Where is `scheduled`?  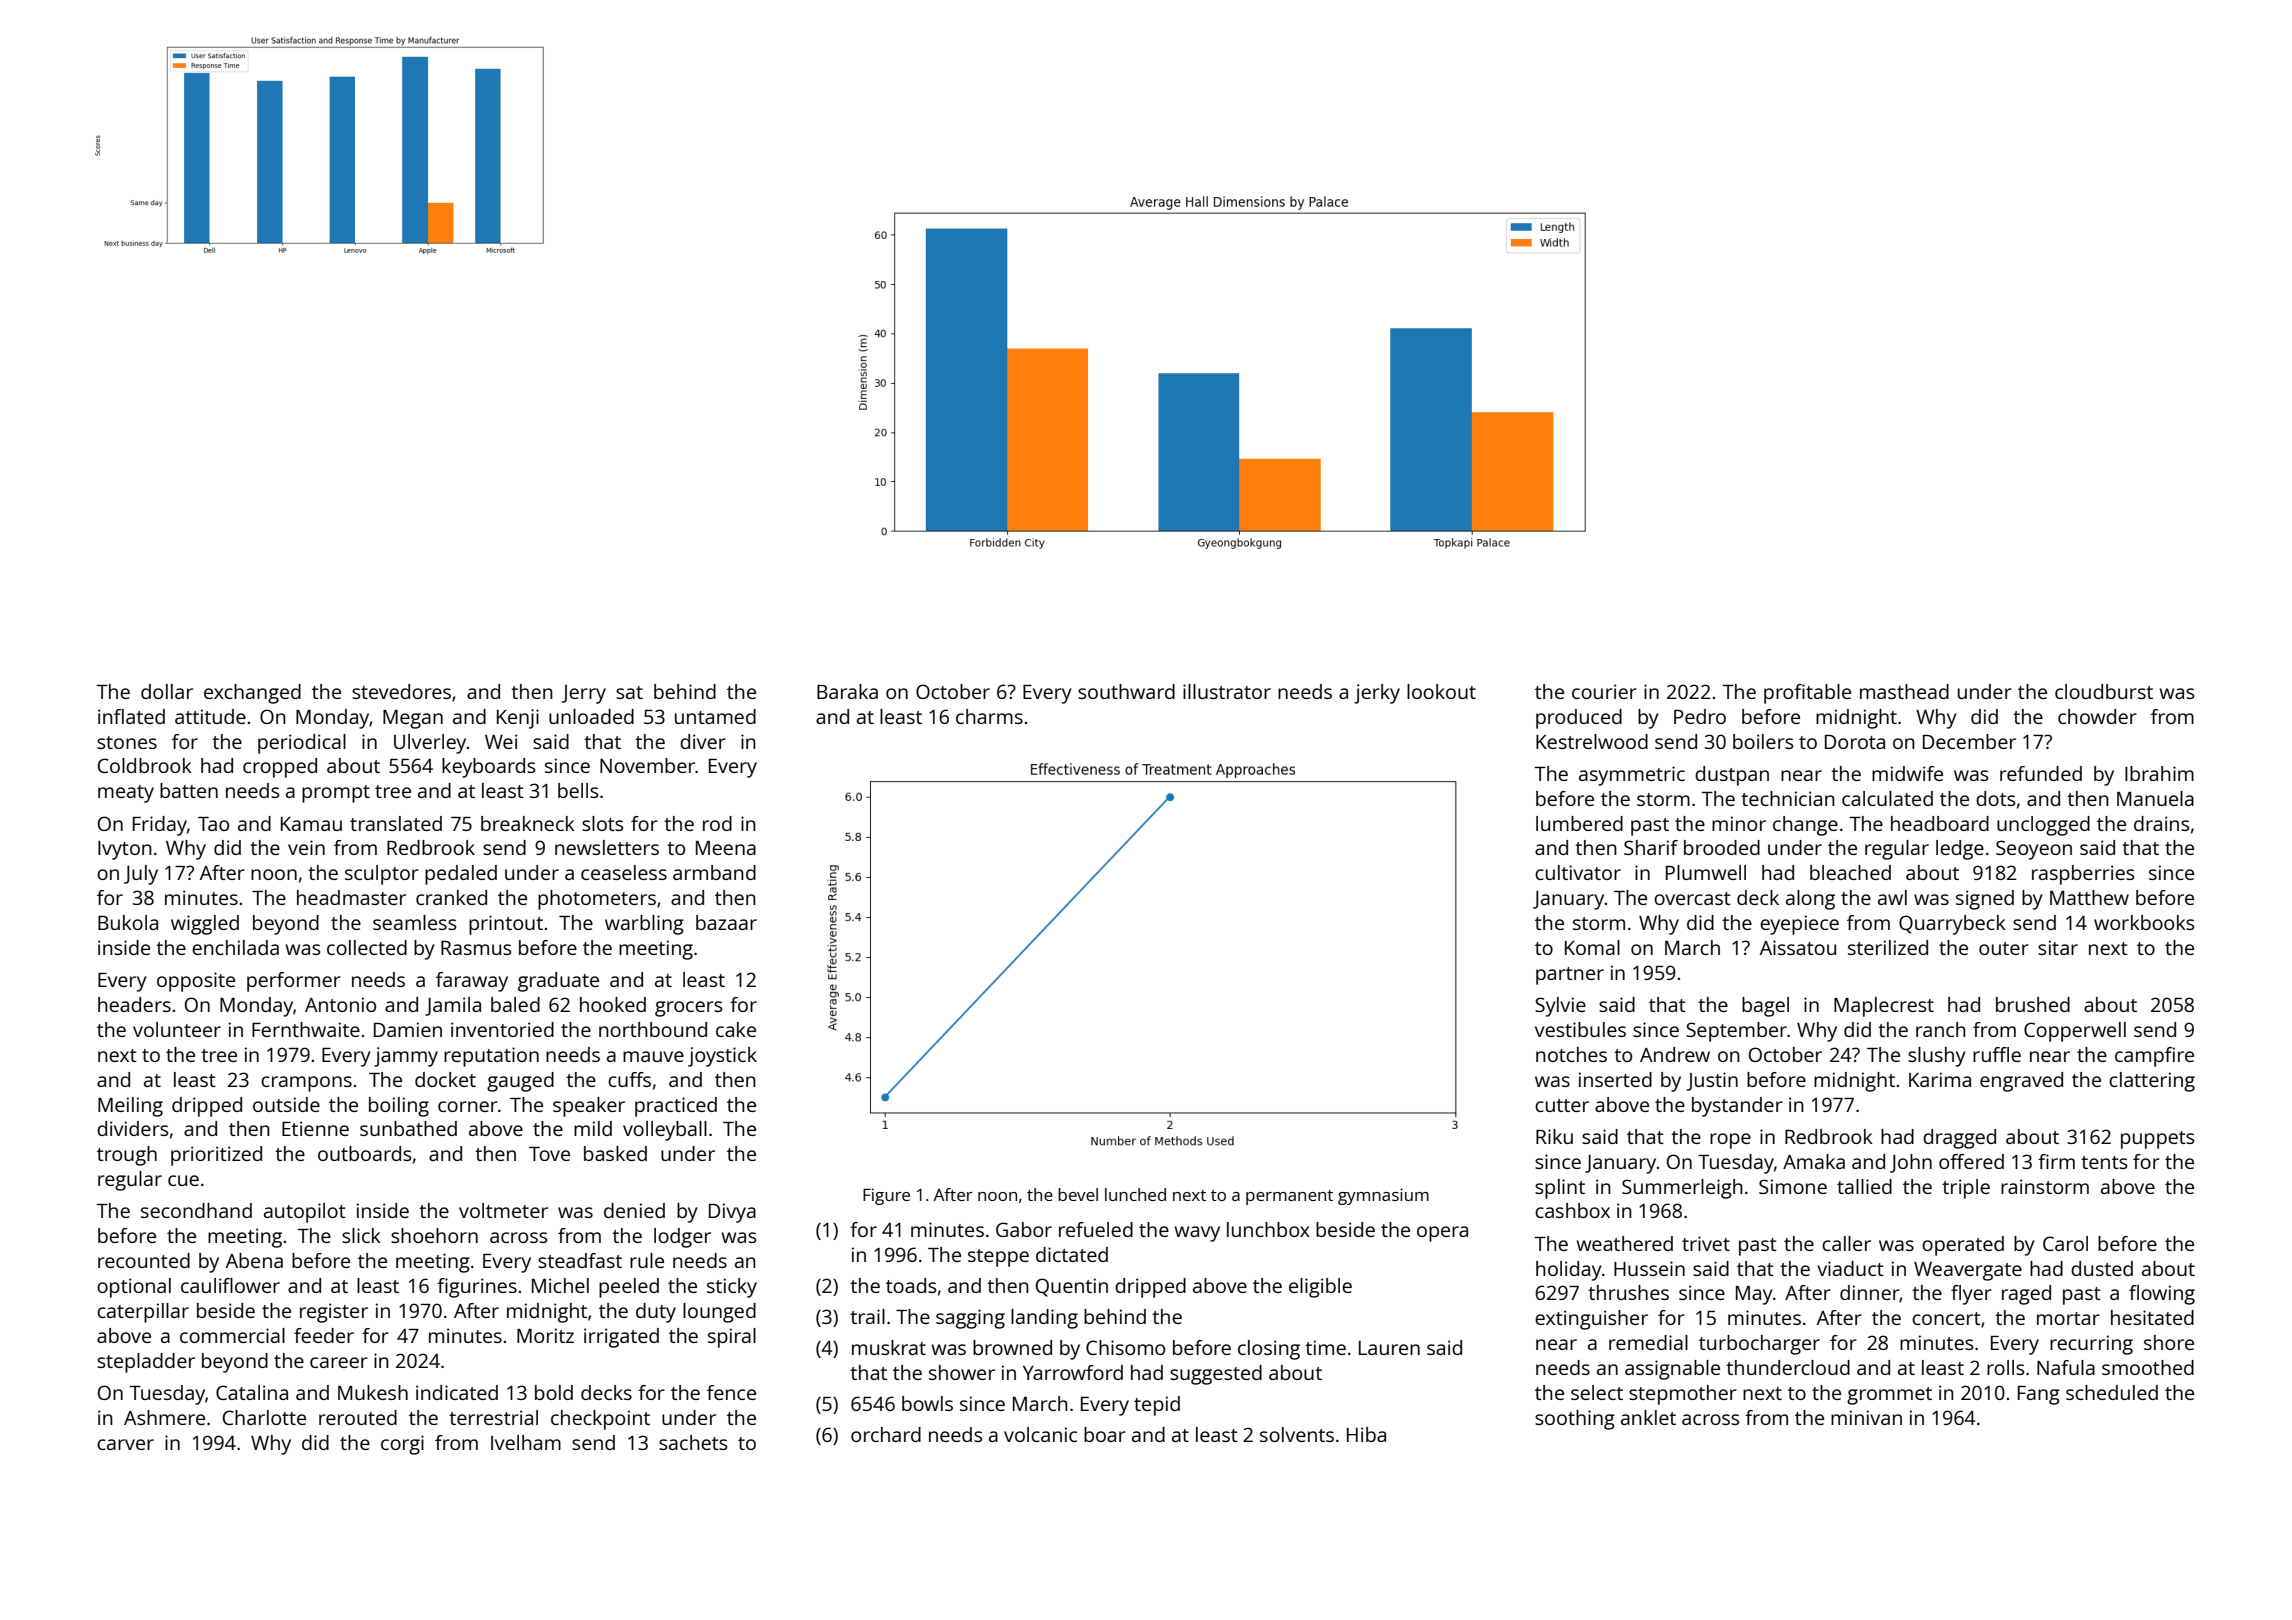
scheduled is located at coordinates (2112, 1392).
